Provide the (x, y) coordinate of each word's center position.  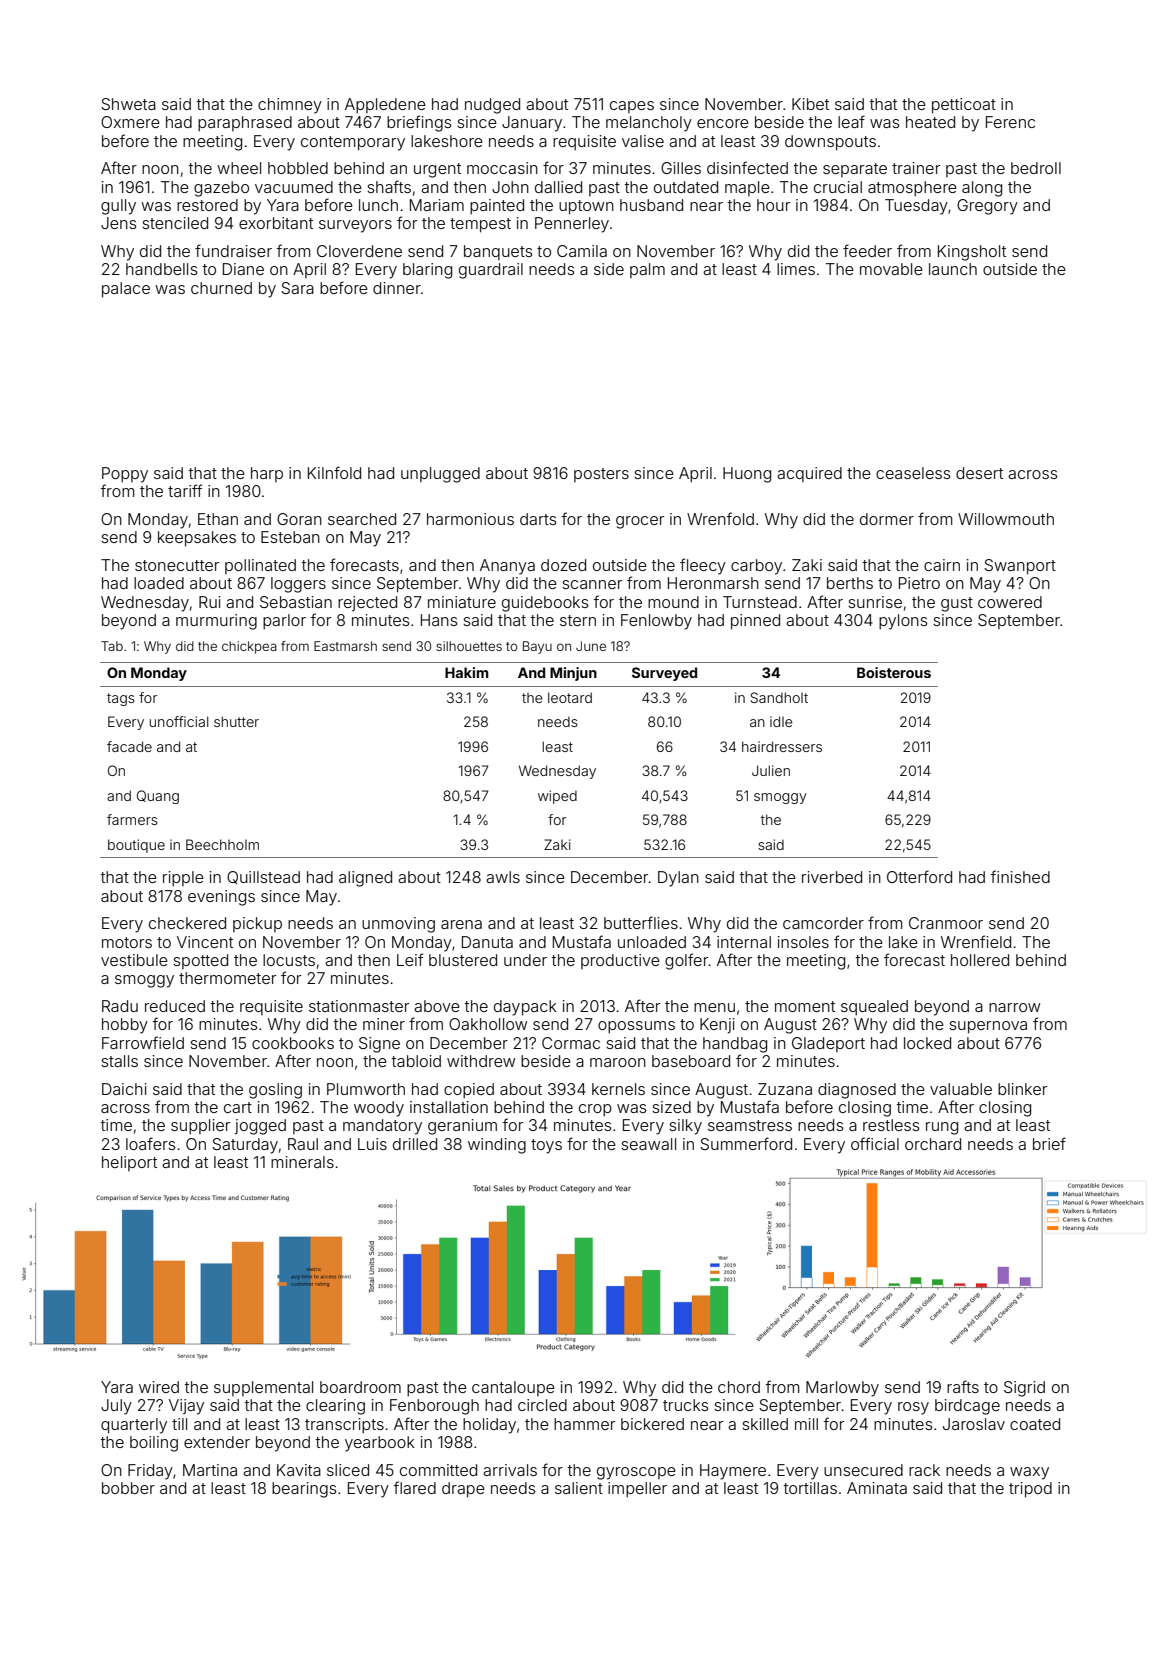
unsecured (863, 1470)
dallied (558, 187)
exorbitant (276, 223)
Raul (303, 1144)
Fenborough (434, 1407)
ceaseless (913, 473)
